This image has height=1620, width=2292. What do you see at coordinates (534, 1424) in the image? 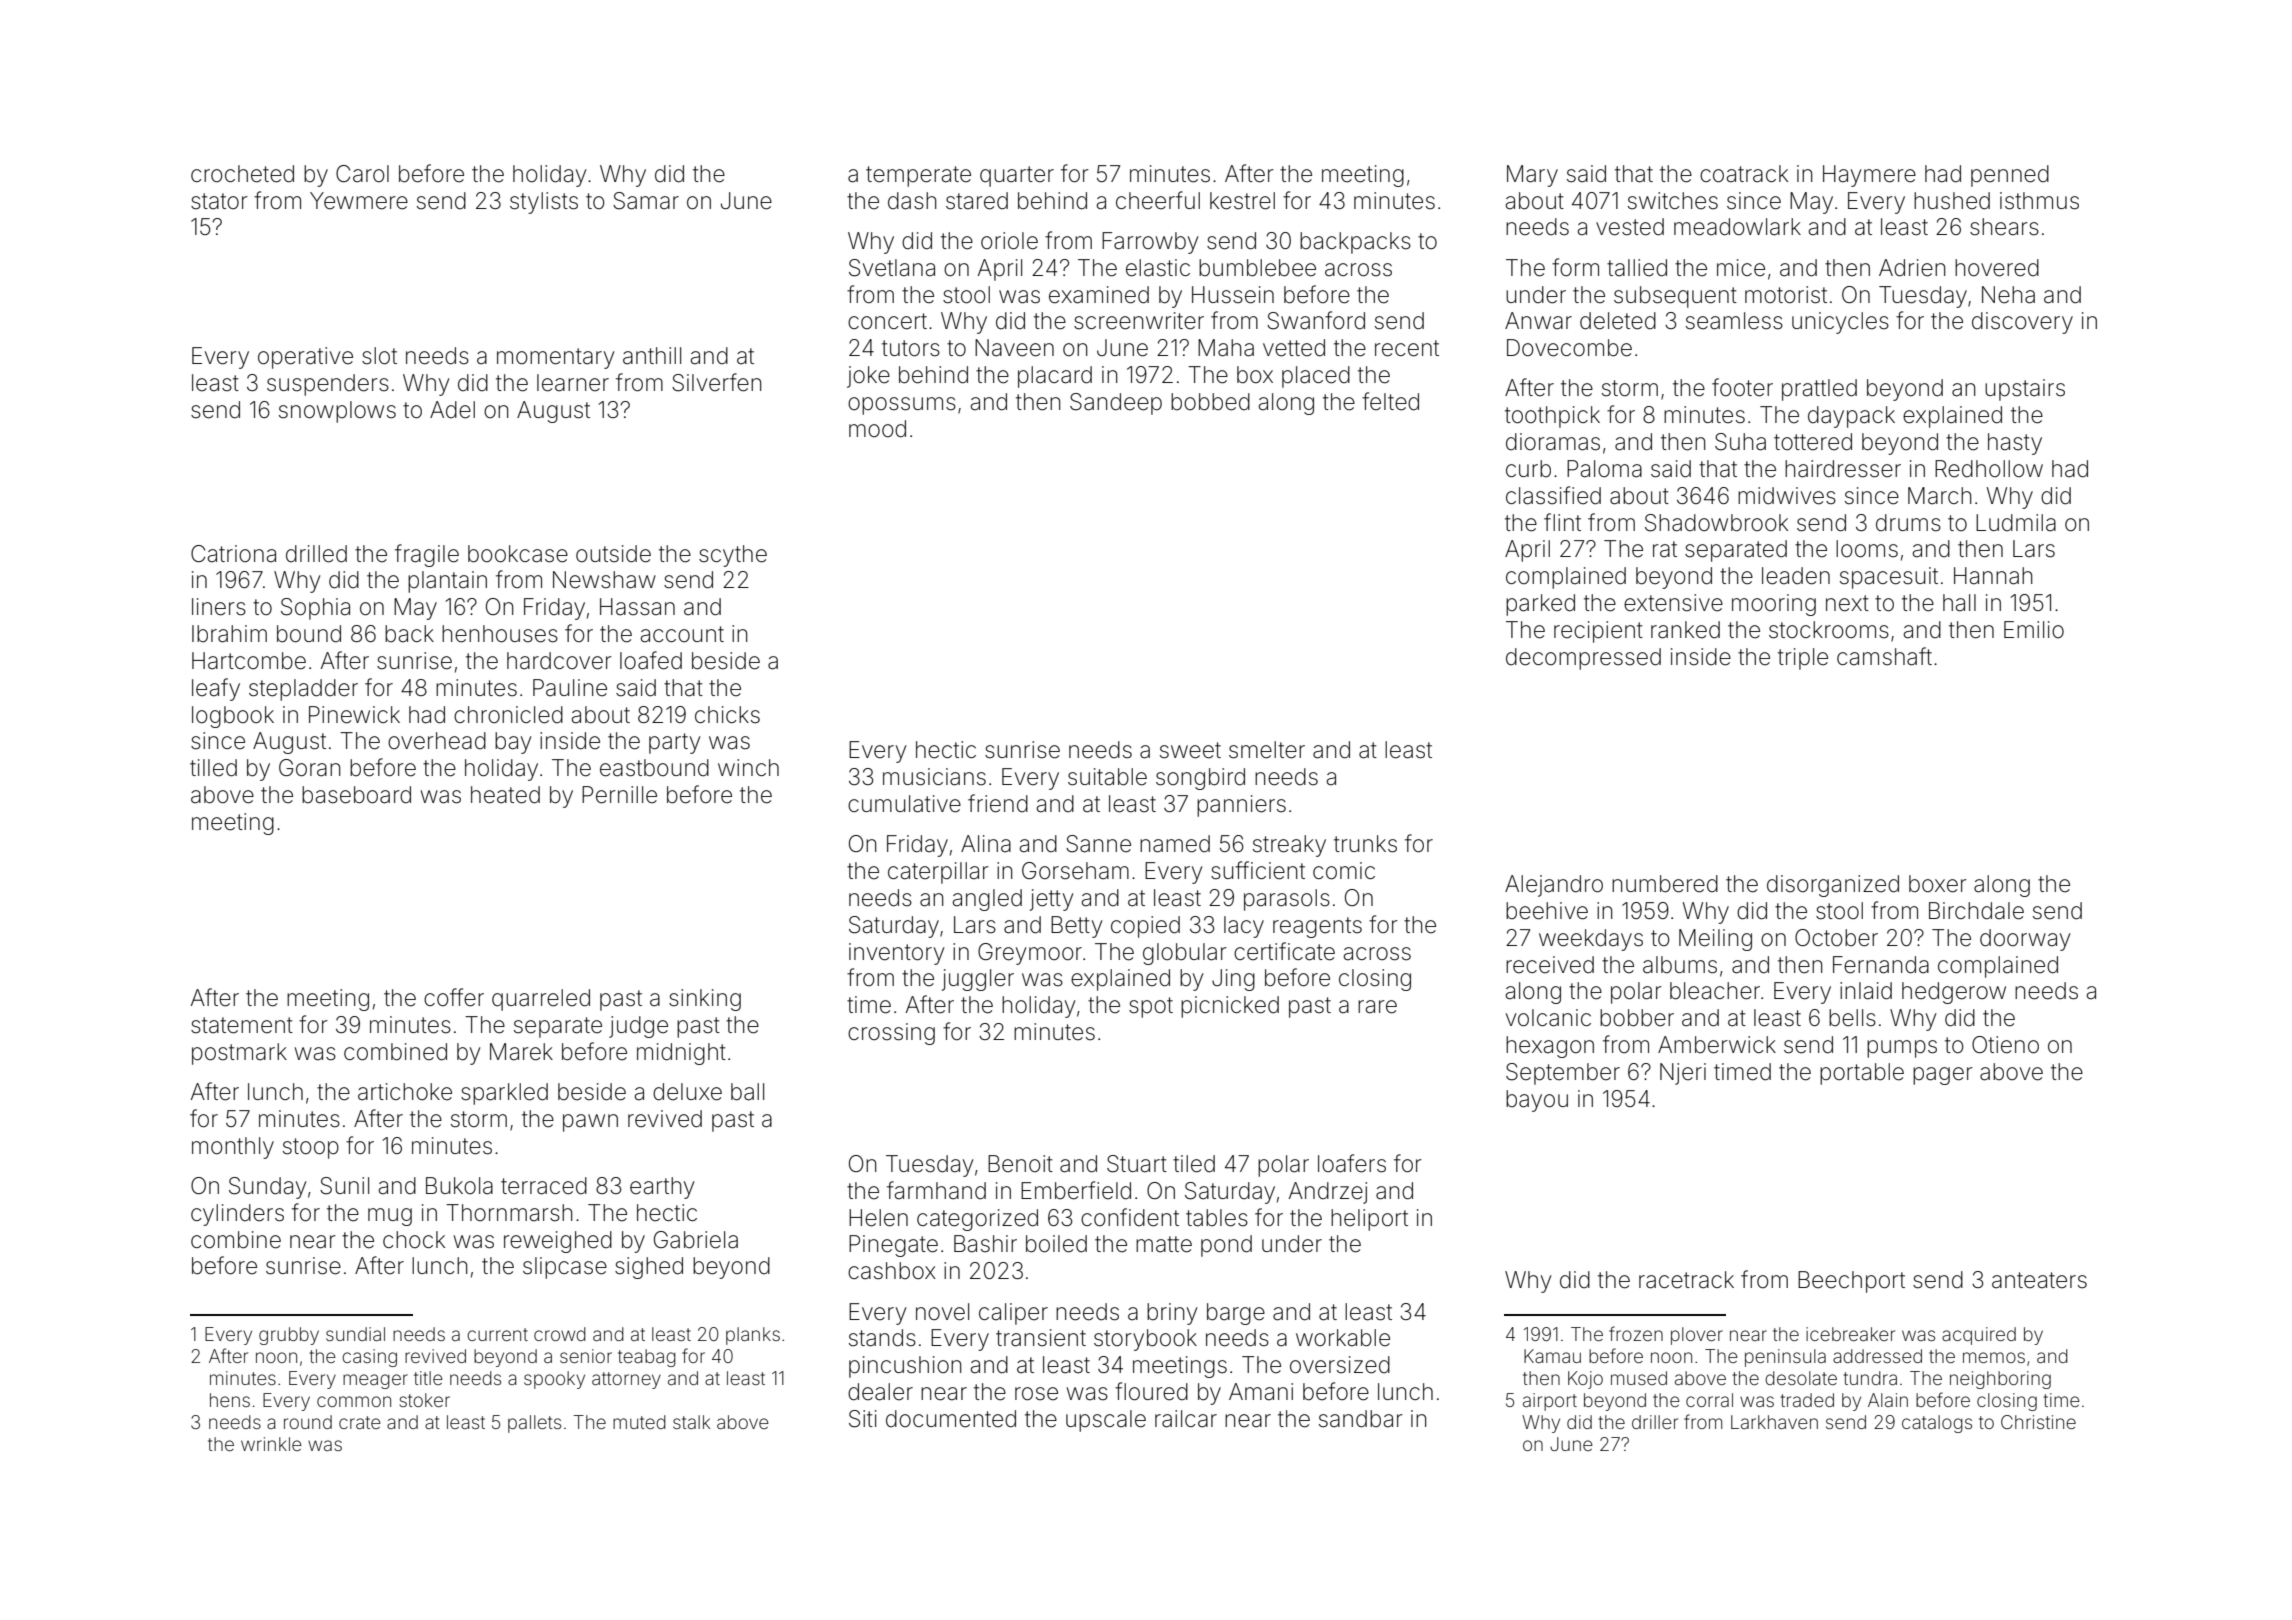
I see `pallets` at bounding box center [534, 1424].
